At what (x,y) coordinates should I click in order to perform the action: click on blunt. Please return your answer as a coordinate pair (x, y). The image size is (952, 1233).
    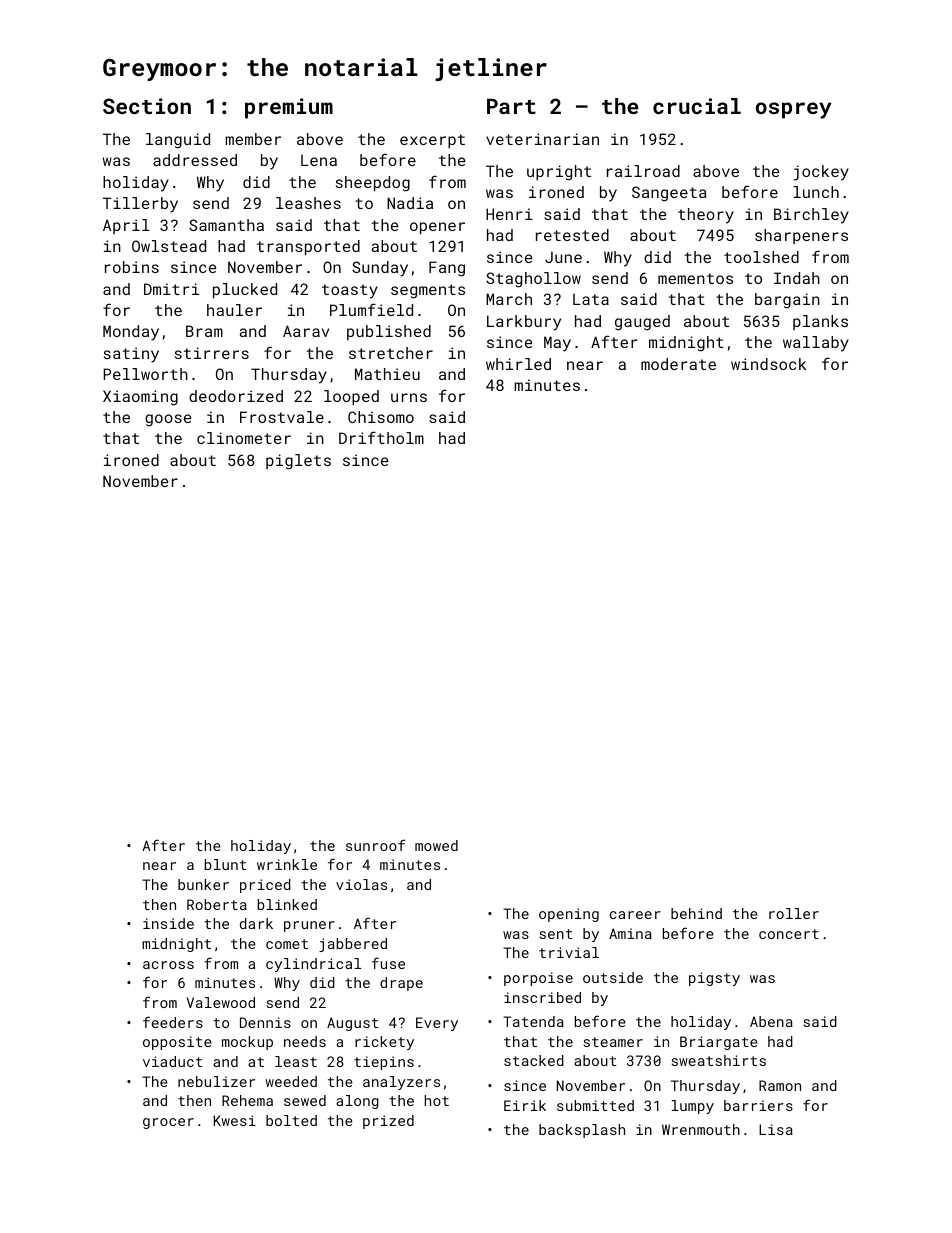
    Looking at the image, I should click on (225, 864).
